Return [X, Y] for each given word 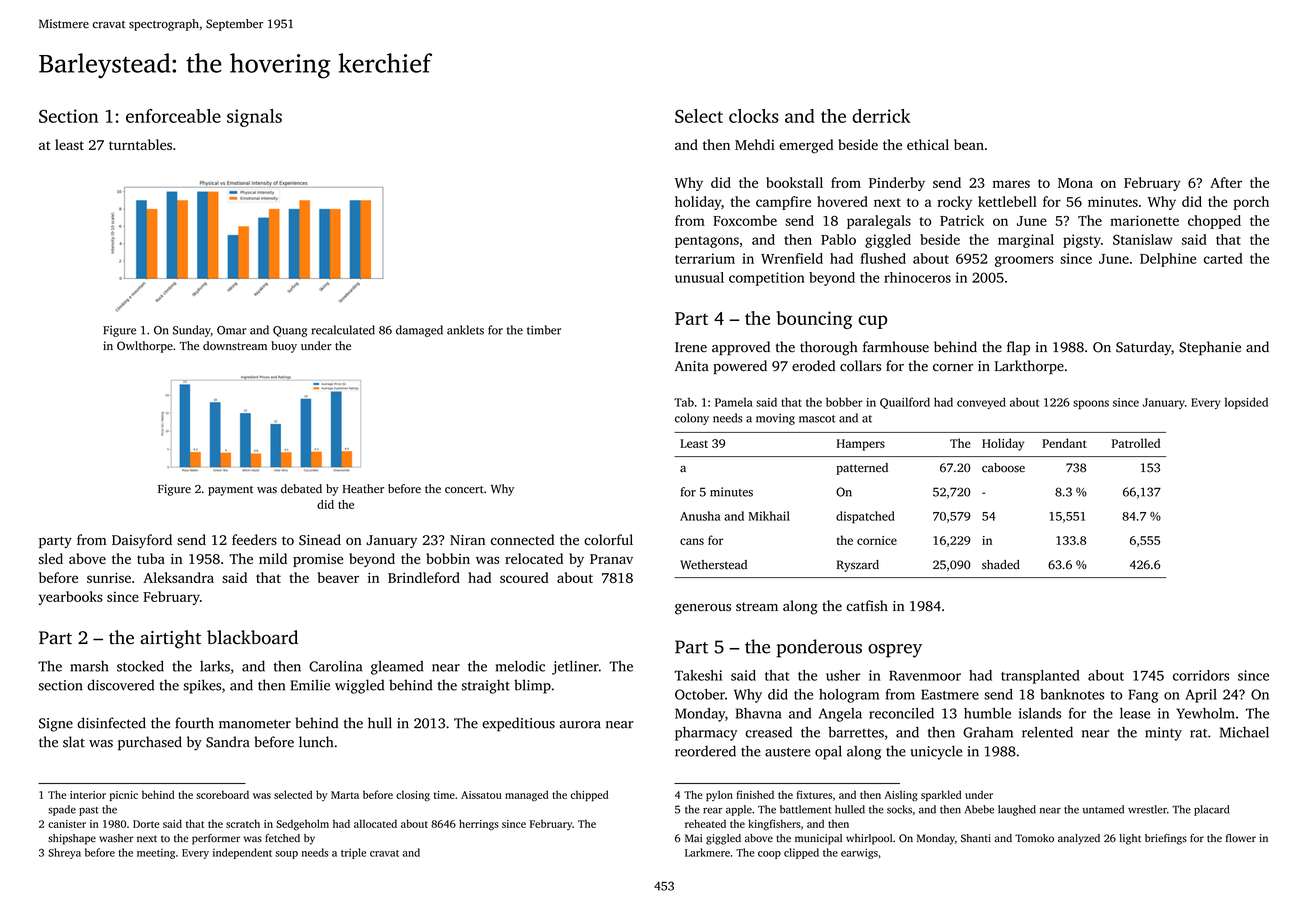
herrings [479, 825]
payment [230, 491]
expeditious [518, 724]
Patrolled [1136, 443]
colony [692, 419]
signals [254, 118]
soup [287, 855]
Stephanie [1210, 348]
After [1226, 182]
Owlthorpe [145, 347]
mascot [817, 419]
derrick [881, 116]
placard [1211, 810]
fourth [194, 723]
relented [1047, 732]
